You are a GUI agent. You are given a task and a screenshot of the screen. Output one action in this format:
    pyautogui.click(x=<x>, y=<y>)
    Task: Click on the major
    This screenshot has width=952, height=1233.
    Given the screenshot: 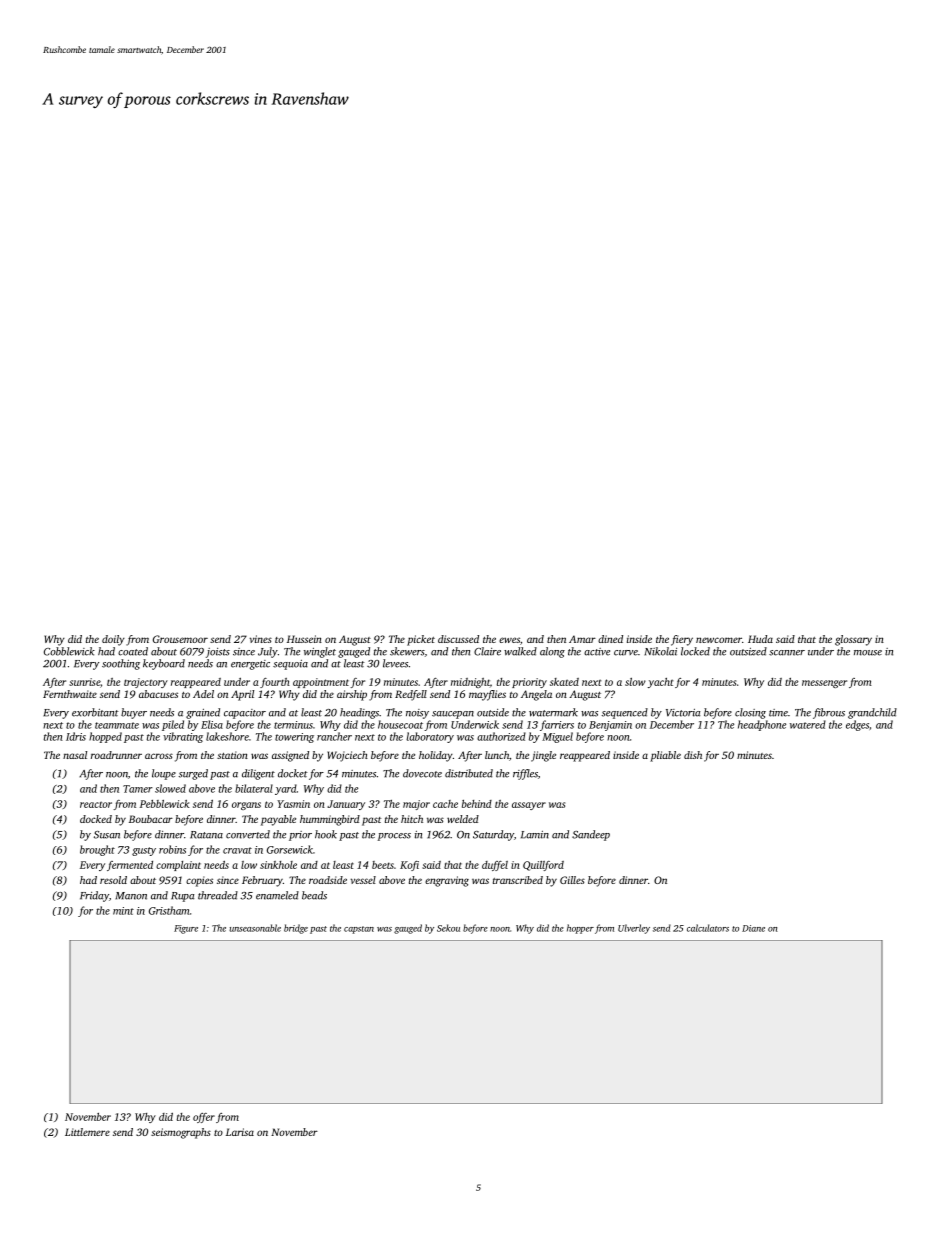 What is the action you would take?
    pyautogui.click(x=416, y=805)
